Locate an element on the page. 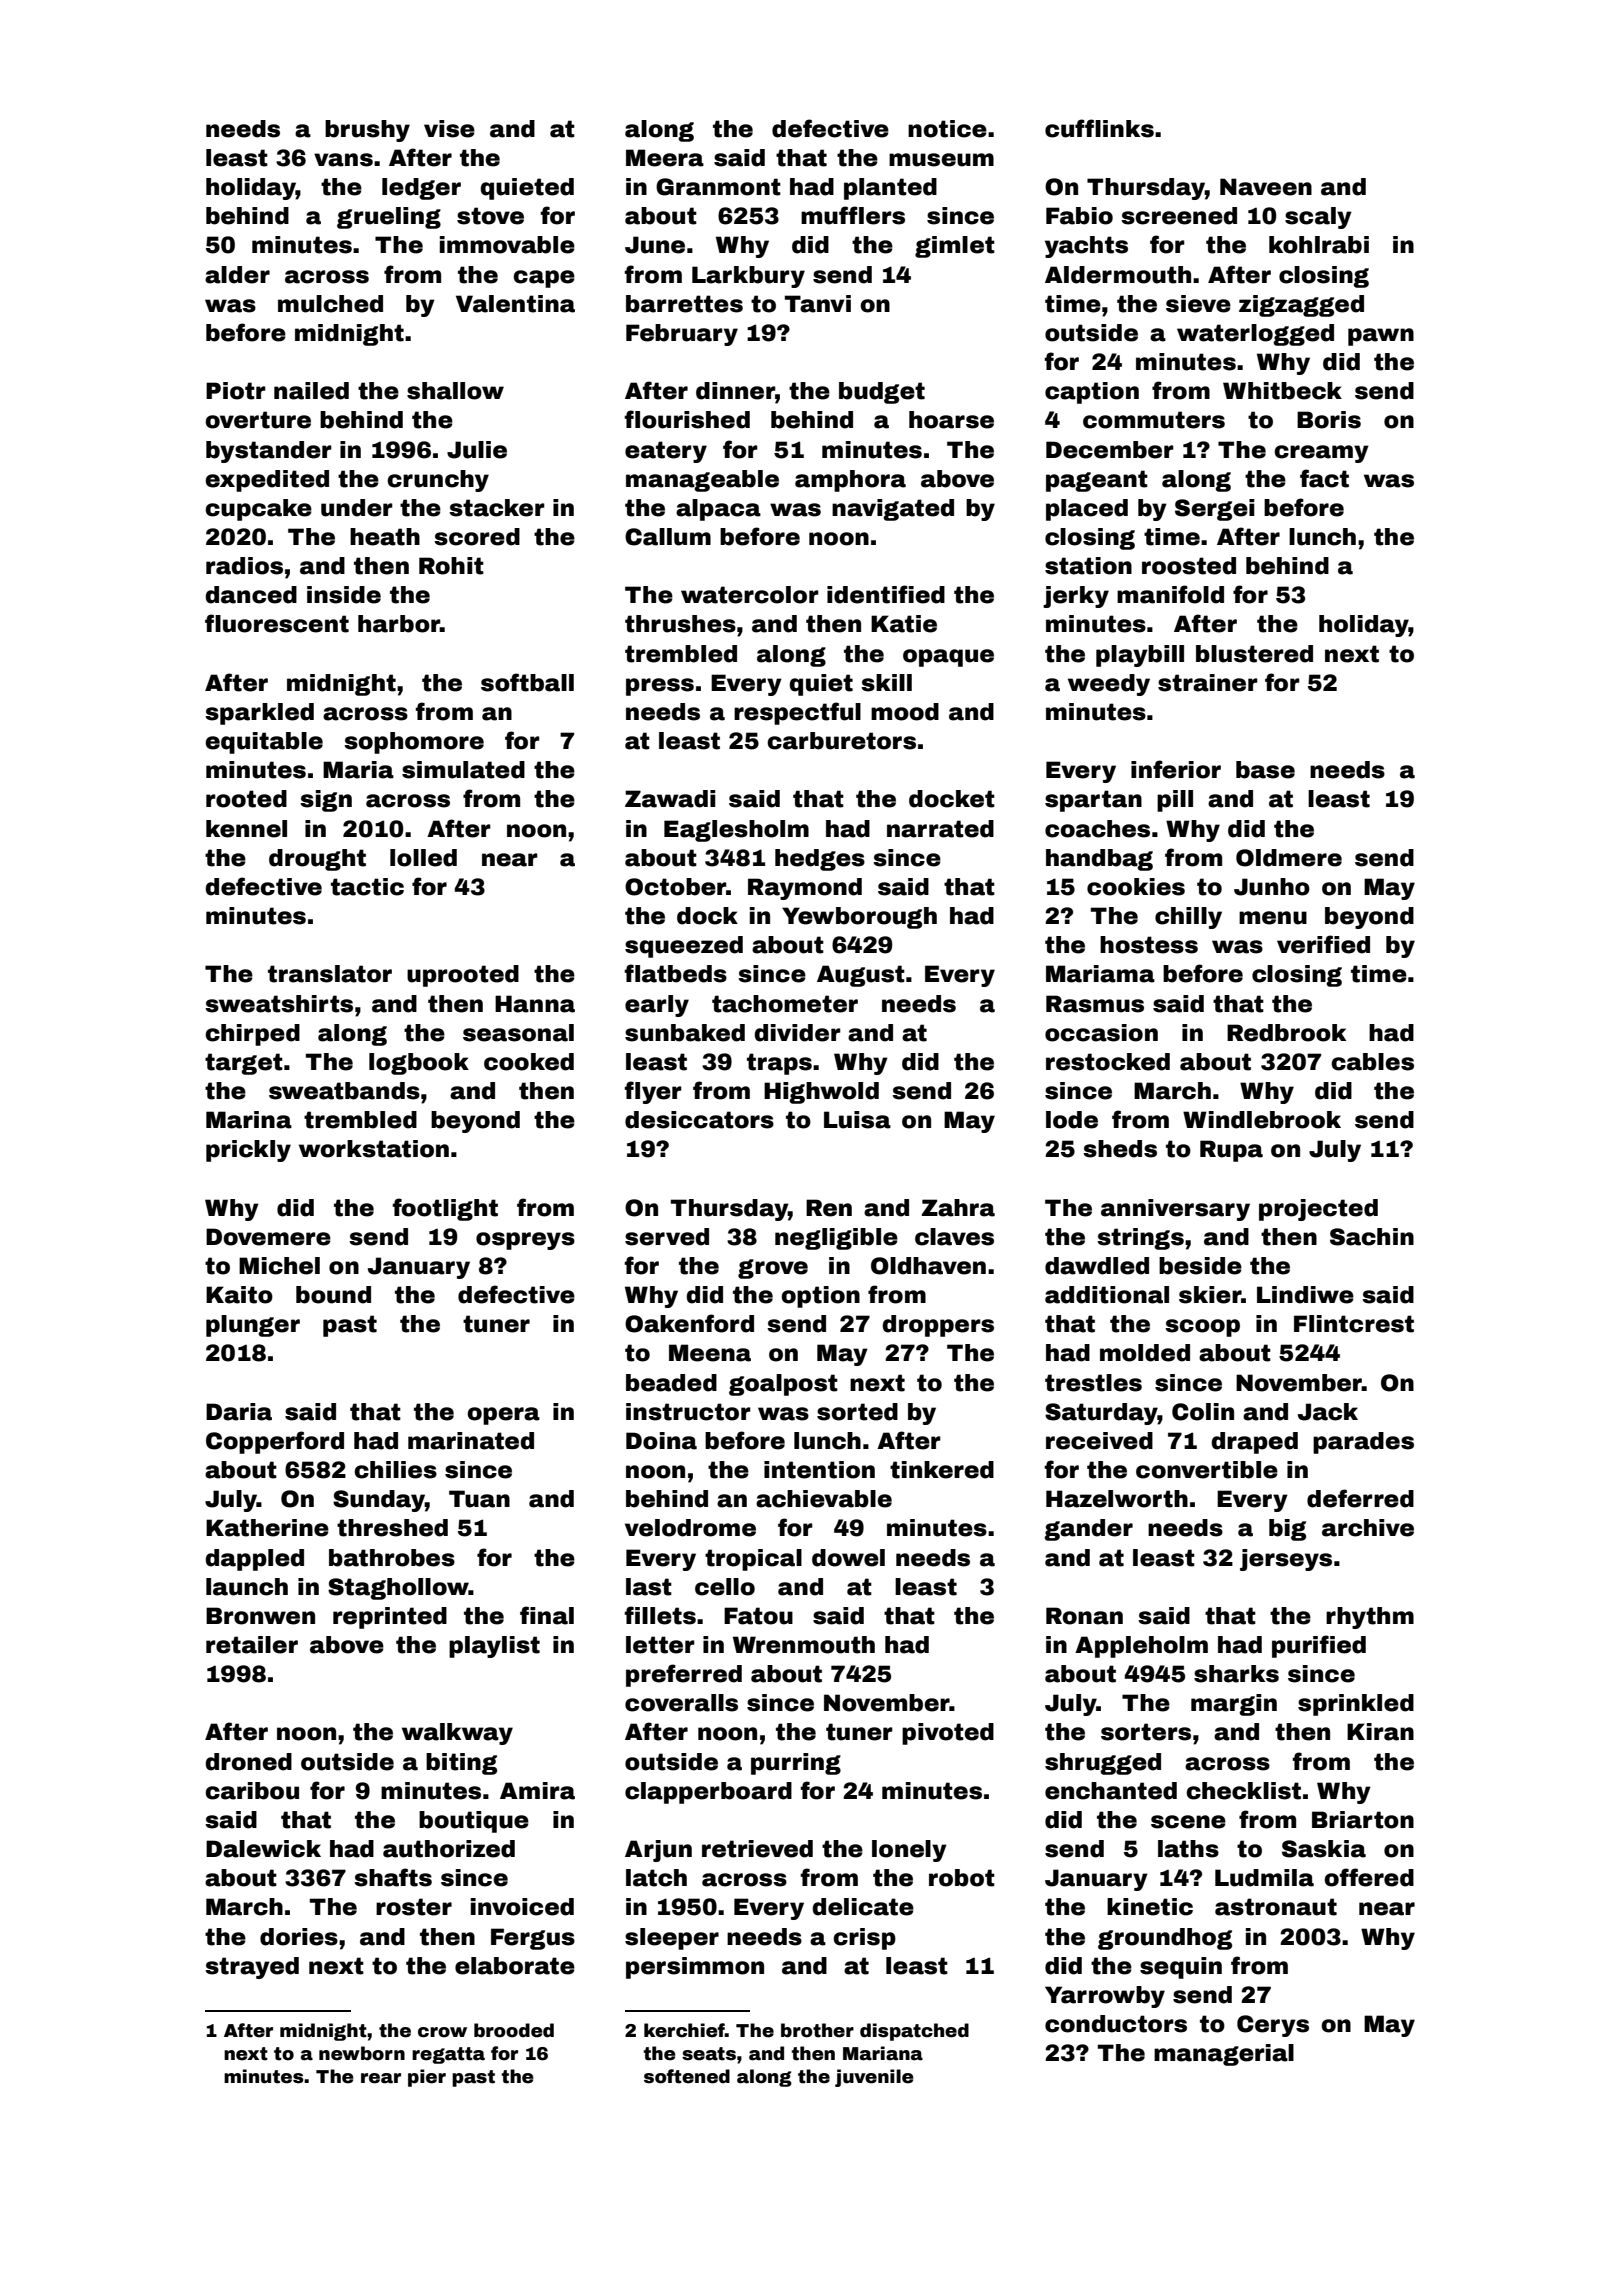  grove is located at coordinates (773, 1269).
